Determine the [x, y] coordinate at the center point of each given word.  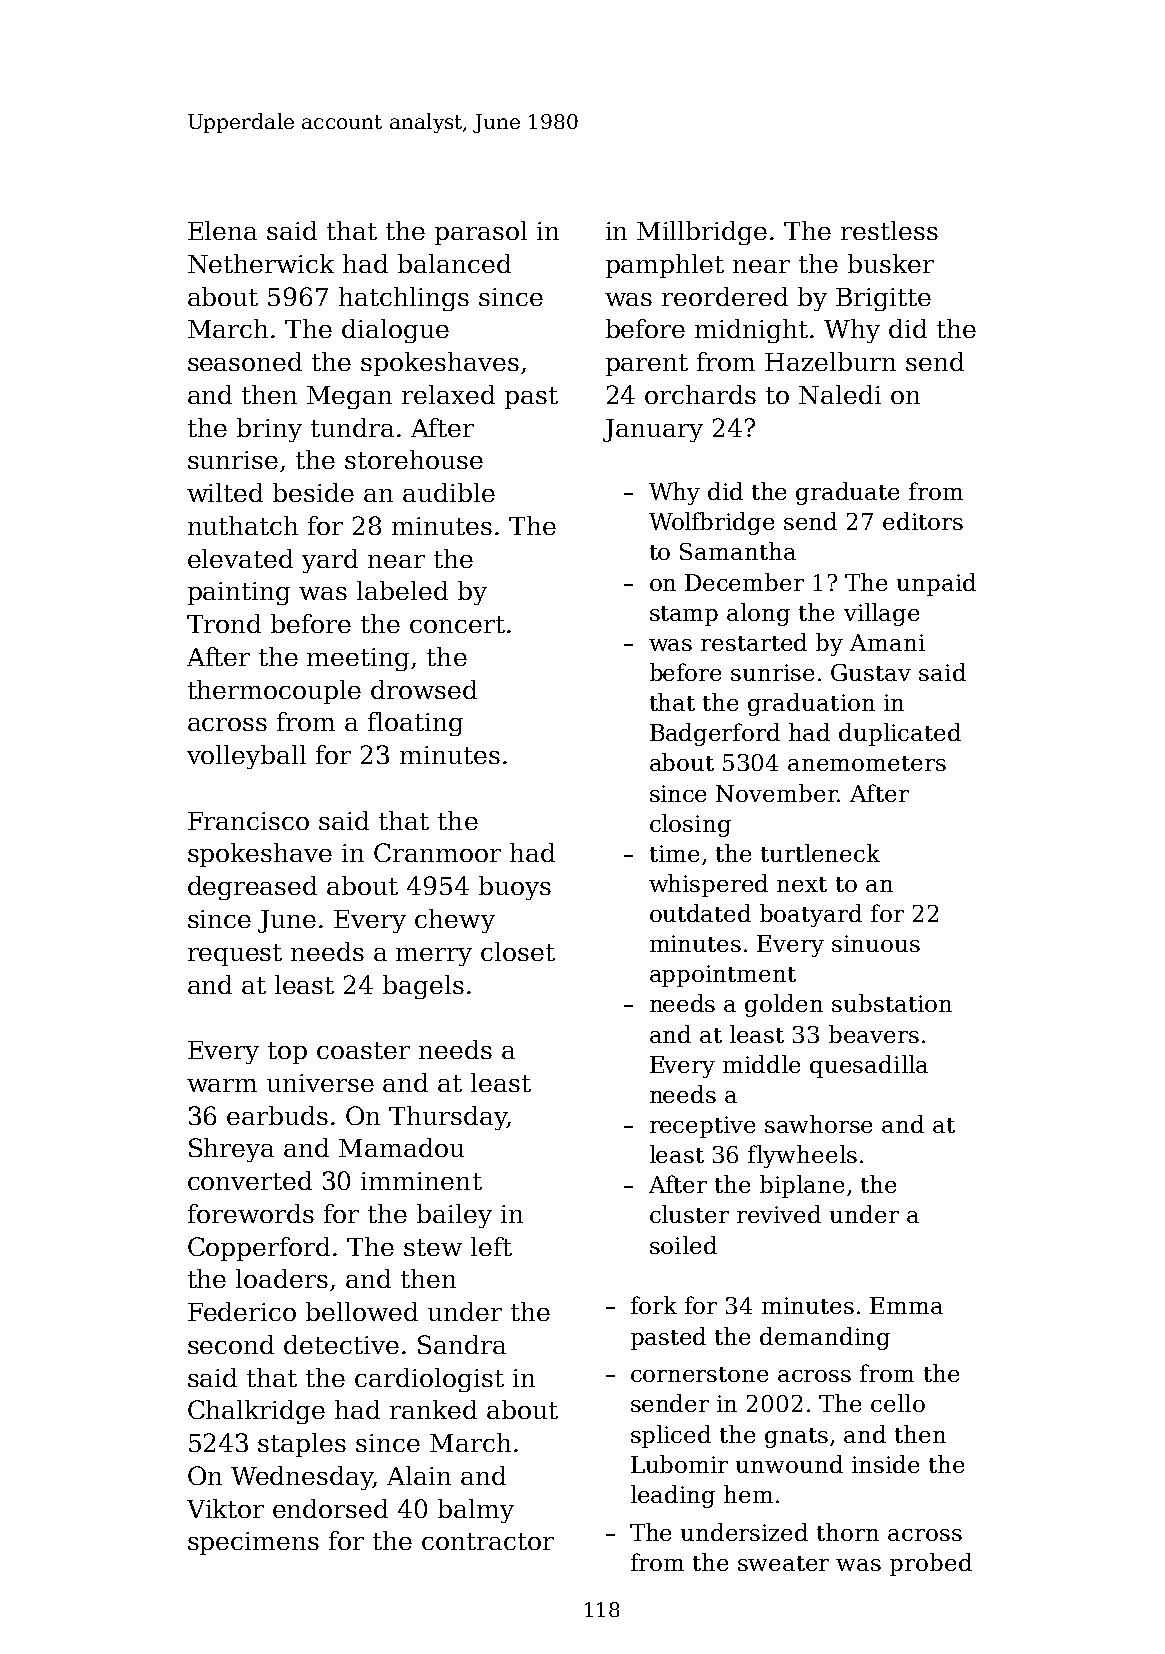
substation [892, 1003]
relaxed [448, 394]
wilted [225, 492]
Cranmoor [437, 852]
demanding [825, 1338]
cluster [689, 1214]
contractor [488, 1541]
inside [885, 1464]
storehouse [414, 459]
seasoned [245, 361]
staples [302, 1445]
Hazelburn [830, 361]
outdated [700, 913]
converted [250, 1180]
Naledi [840, 394]
